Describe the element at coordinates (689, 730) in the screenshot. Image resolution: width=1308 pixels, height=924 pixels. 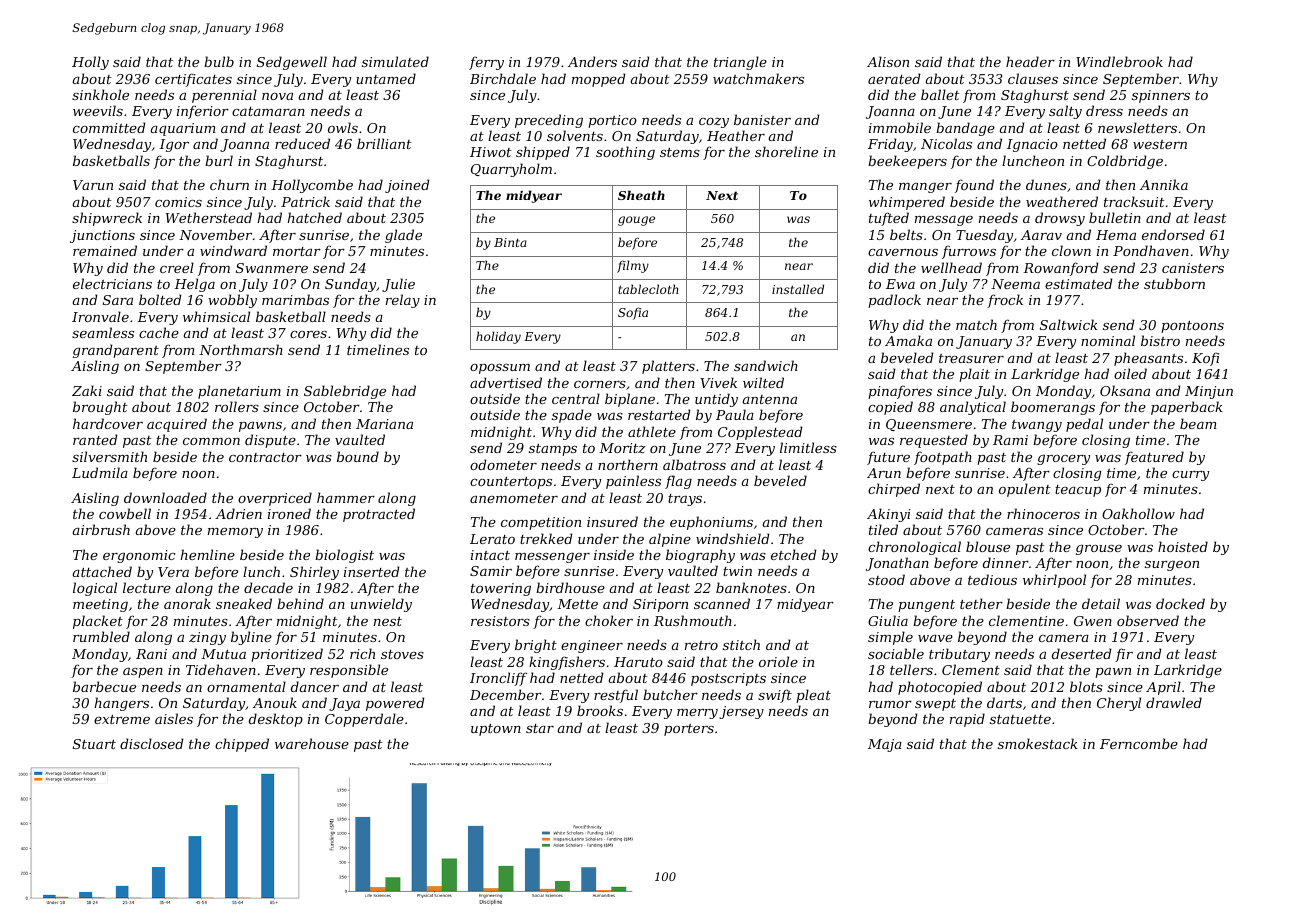
I see `porters` at that location.
